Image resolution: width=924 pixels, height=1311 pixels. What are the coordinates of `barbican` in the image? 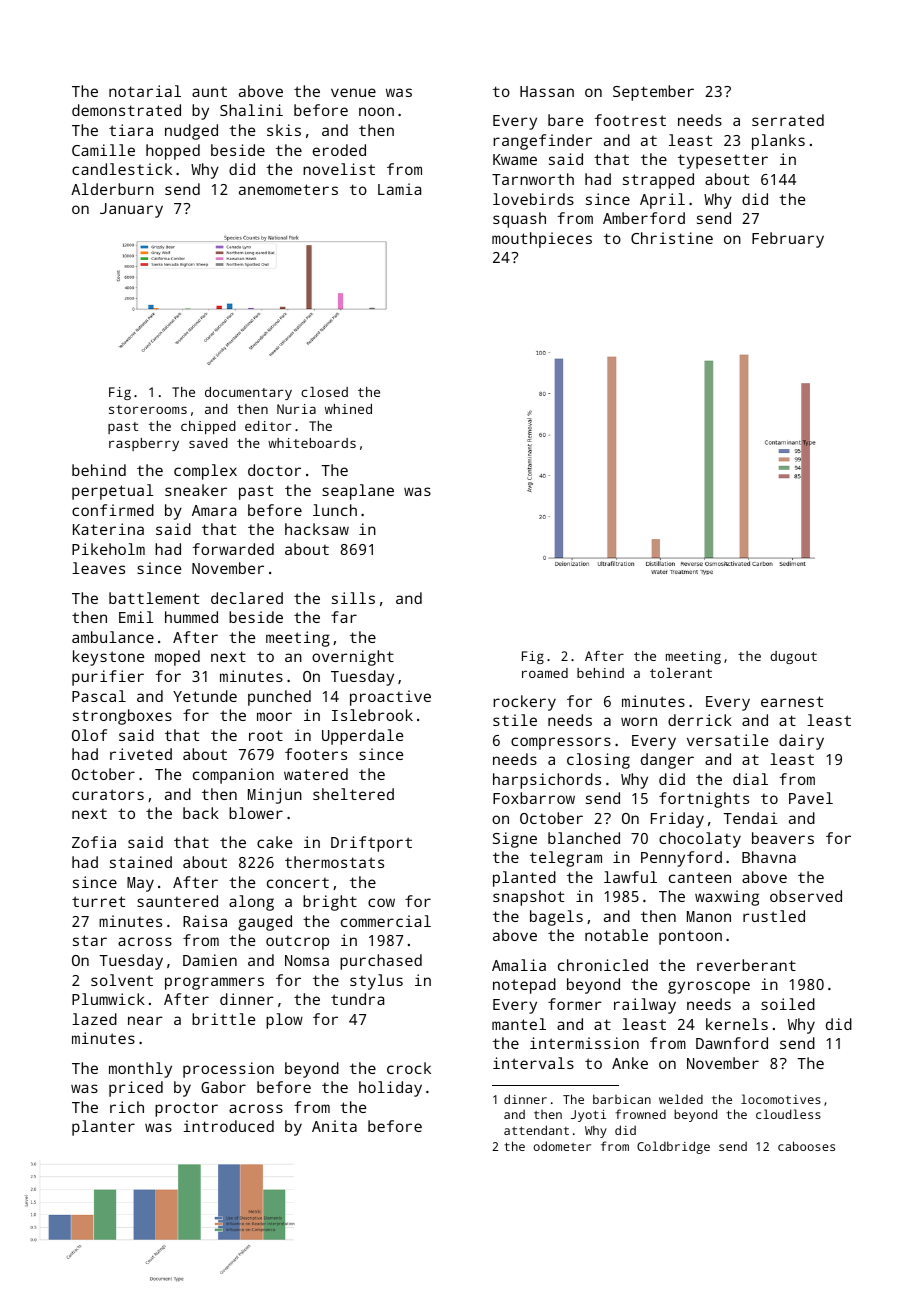 It's located at (622, 1099).
